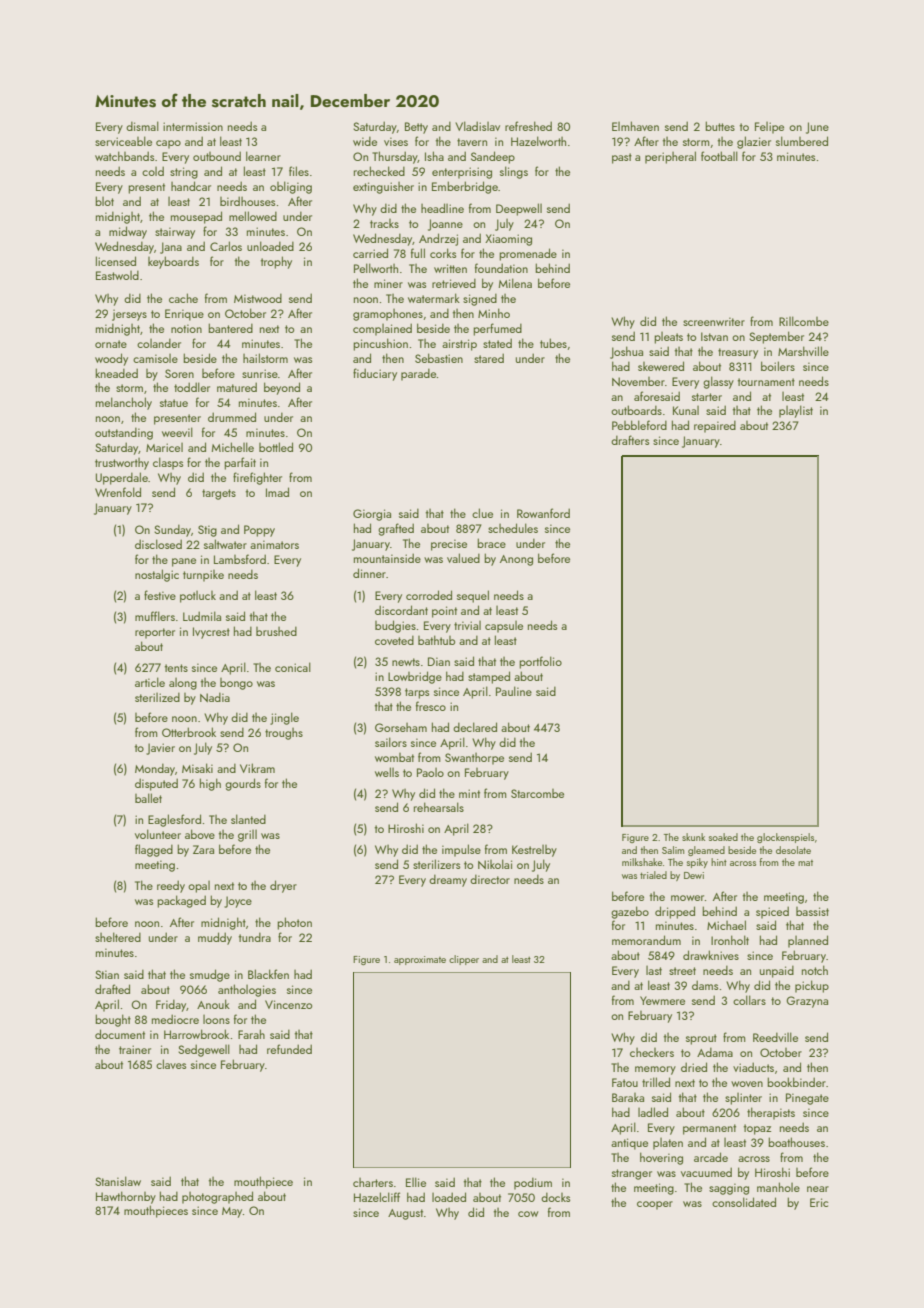  Describe the element at coordinates (126, 1197) in the image. I see `Hawthornby` at that location.
